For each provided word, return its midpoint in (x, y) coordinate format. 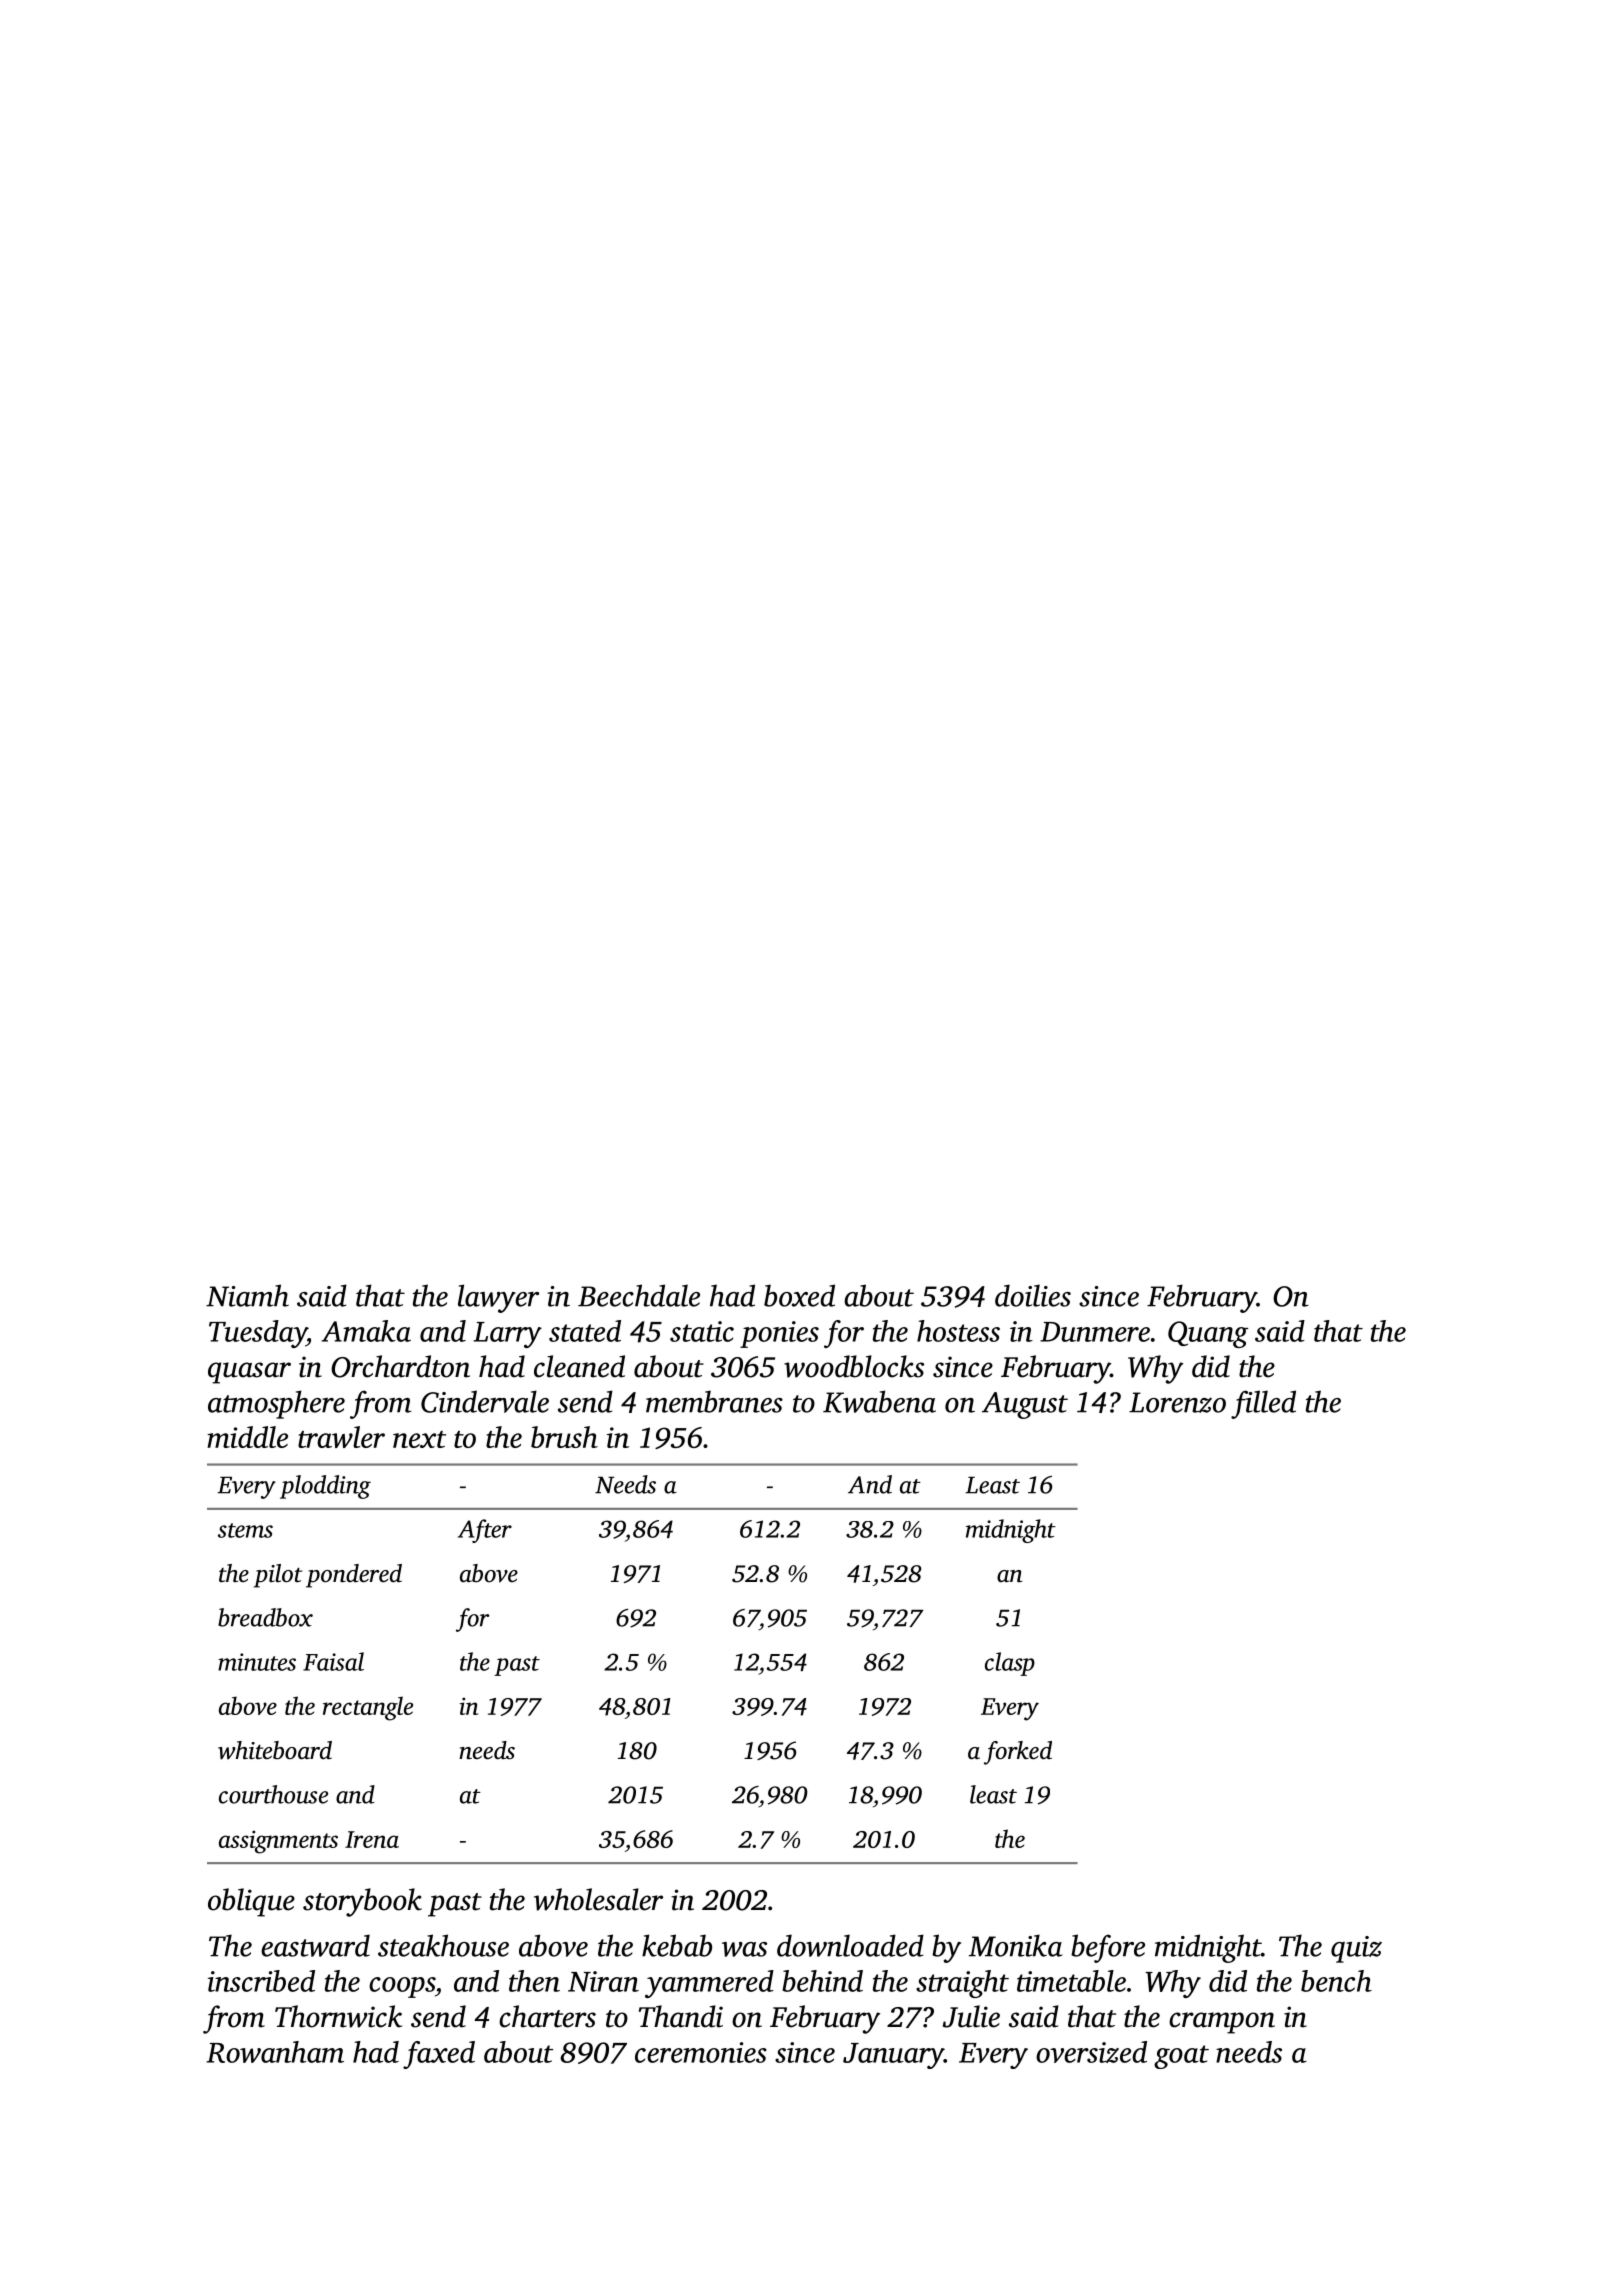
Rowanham (275, 2052)
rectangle (368, 1708)
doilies (1033, 1295)
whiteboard (275, 1750)
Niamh (247, 1295)
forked (1018, 1753)
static (702, 1331)
